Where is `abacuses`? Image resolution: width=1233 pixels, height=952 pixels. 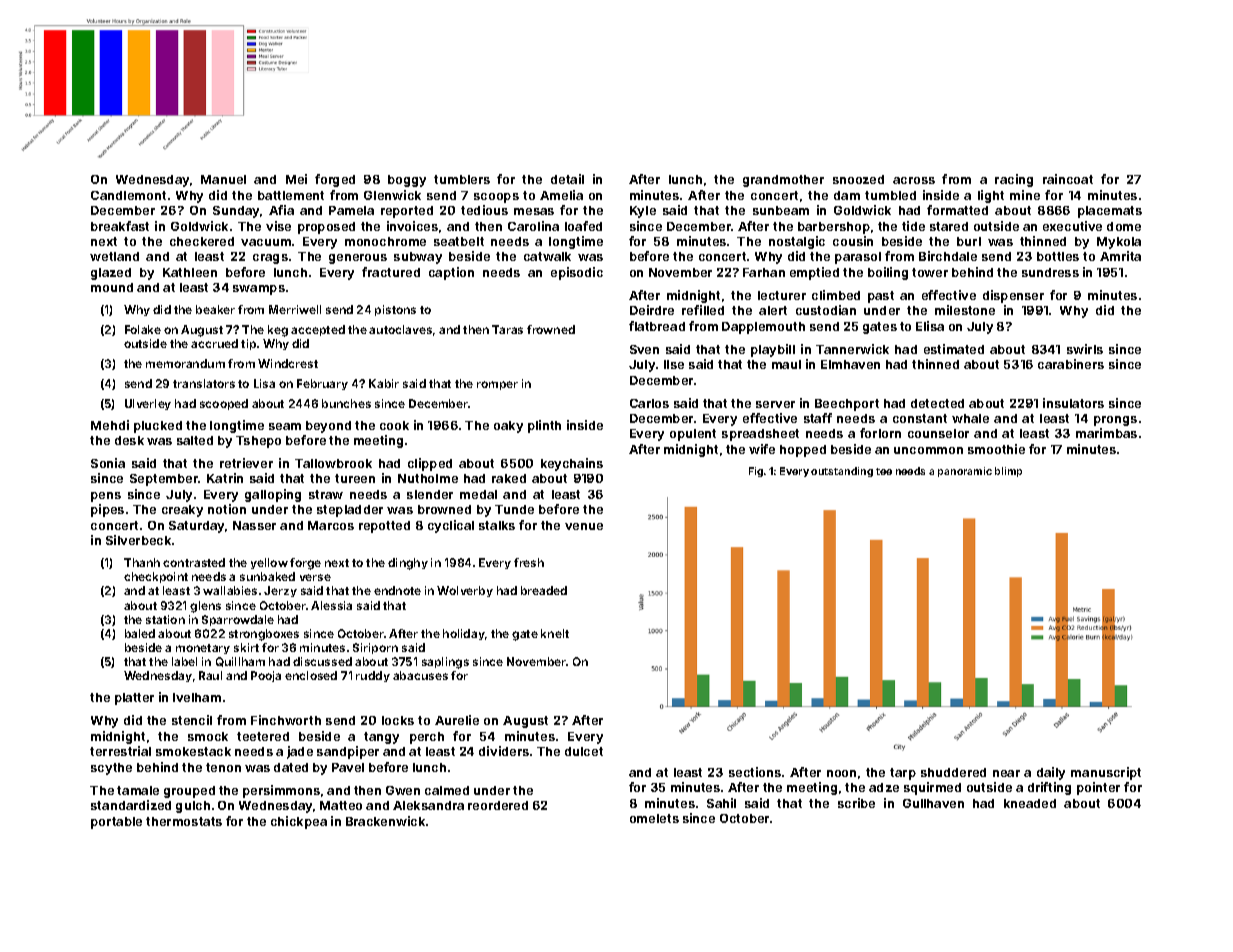
abacuses is located at coordinates (420, 675).
